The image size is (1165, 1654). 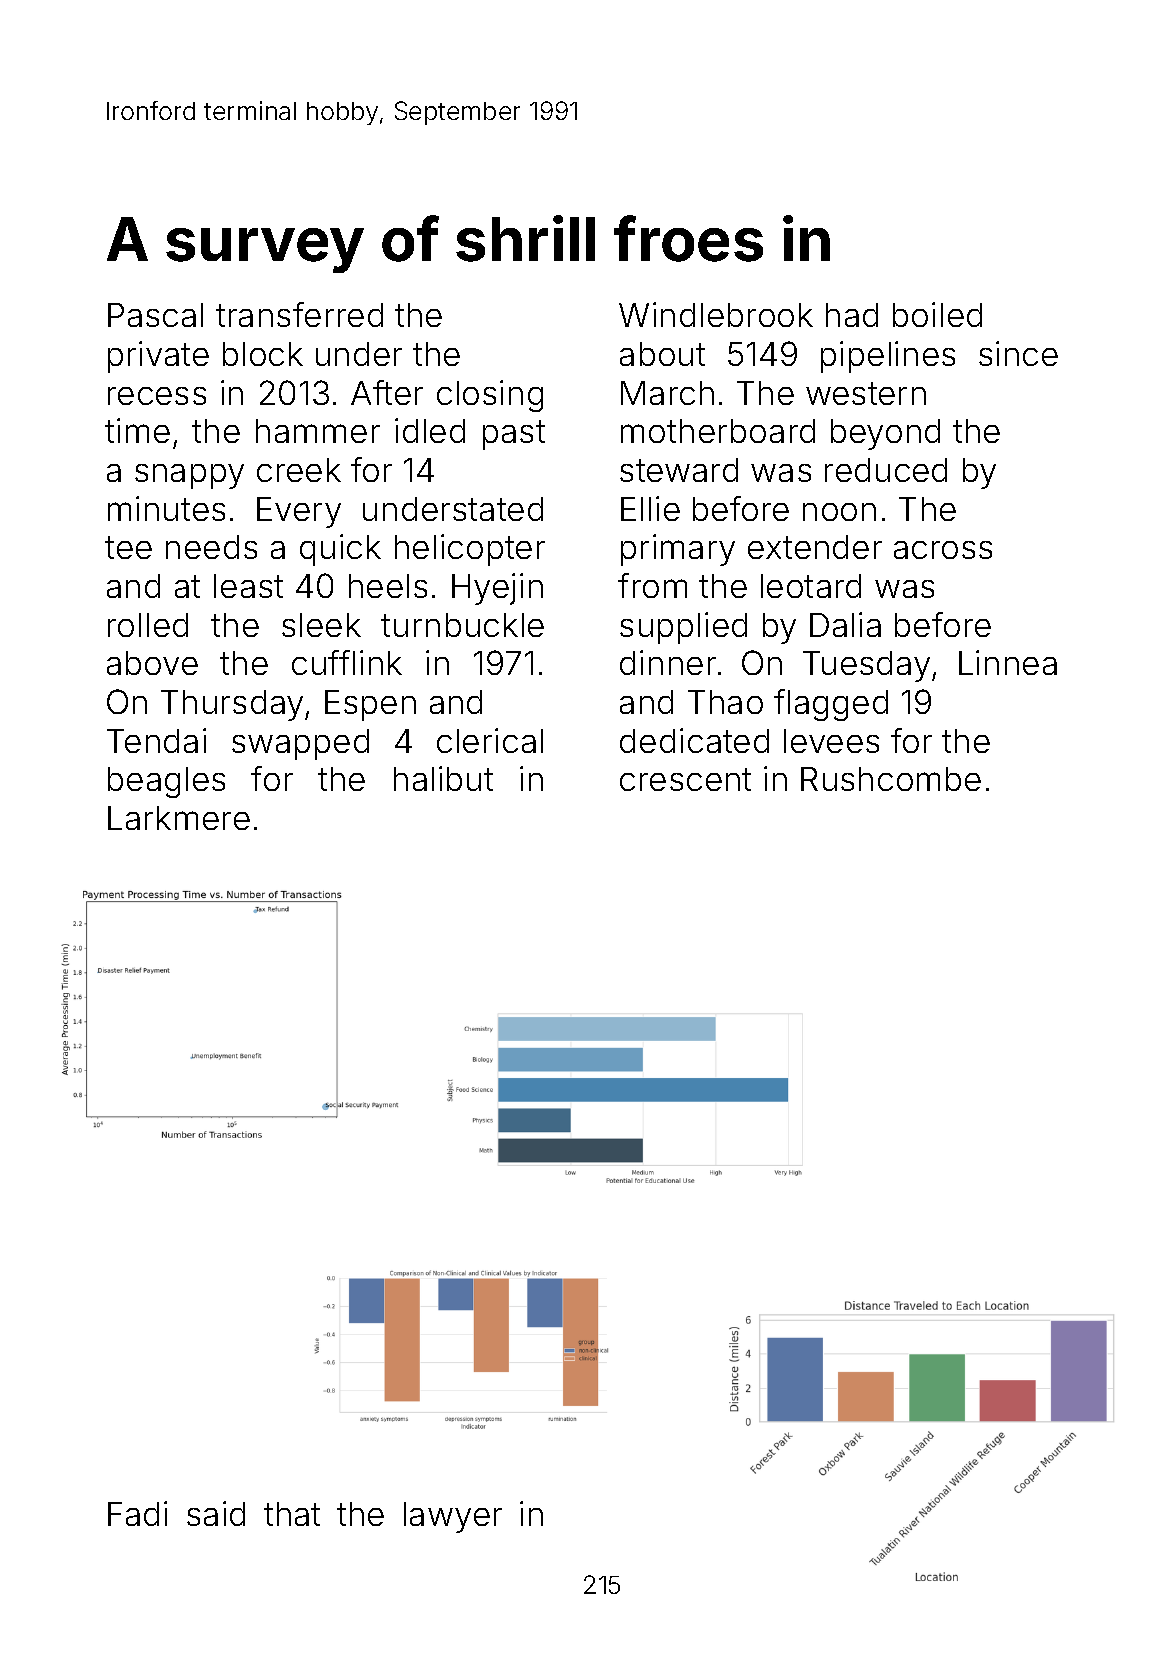 What do you see at coordinates (831, 741) in the image?
I see `levees` at bounding box center [831, 741].
